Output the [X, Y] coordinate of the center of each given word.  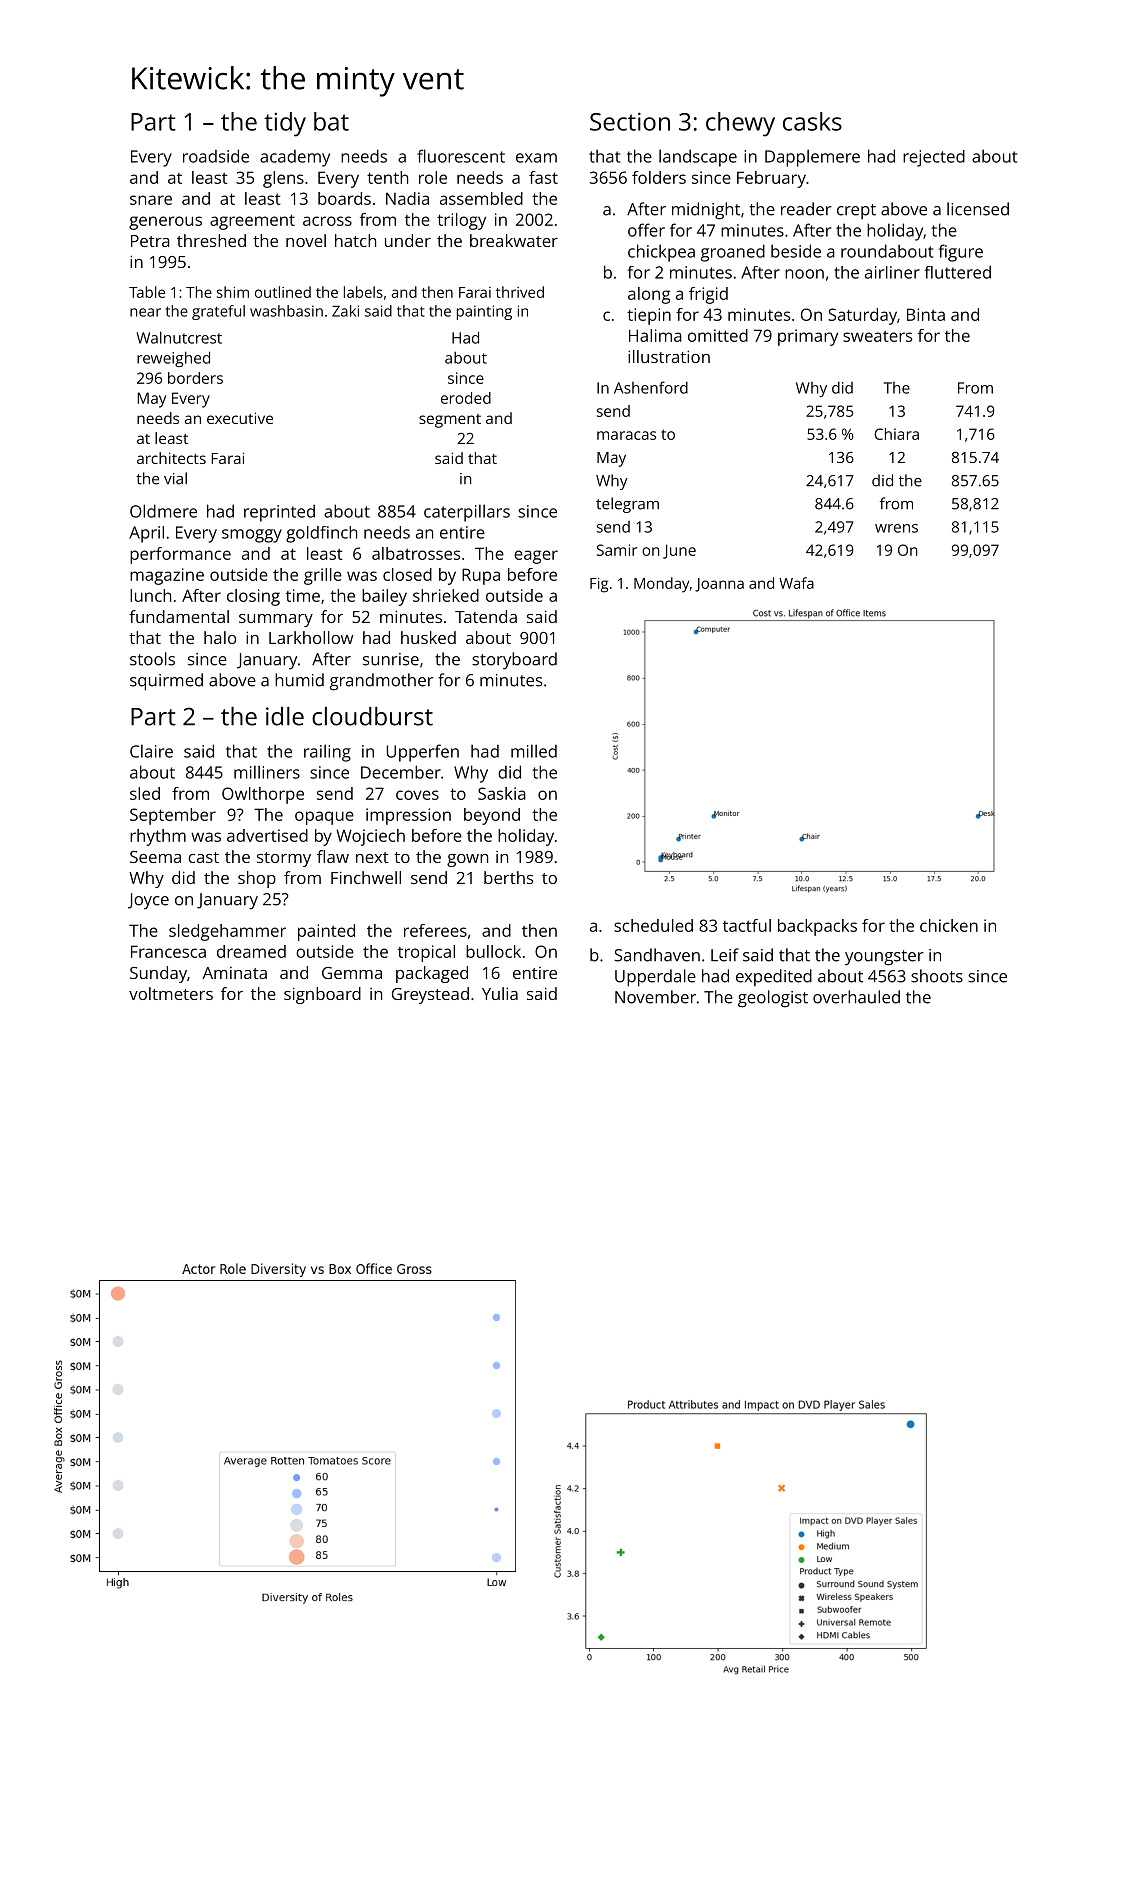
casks [812, 121]
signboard [322, 995]
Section [630, 121]
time [303, 595]
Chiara [896, 434]
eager [536, 557]
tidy [285, 124]
